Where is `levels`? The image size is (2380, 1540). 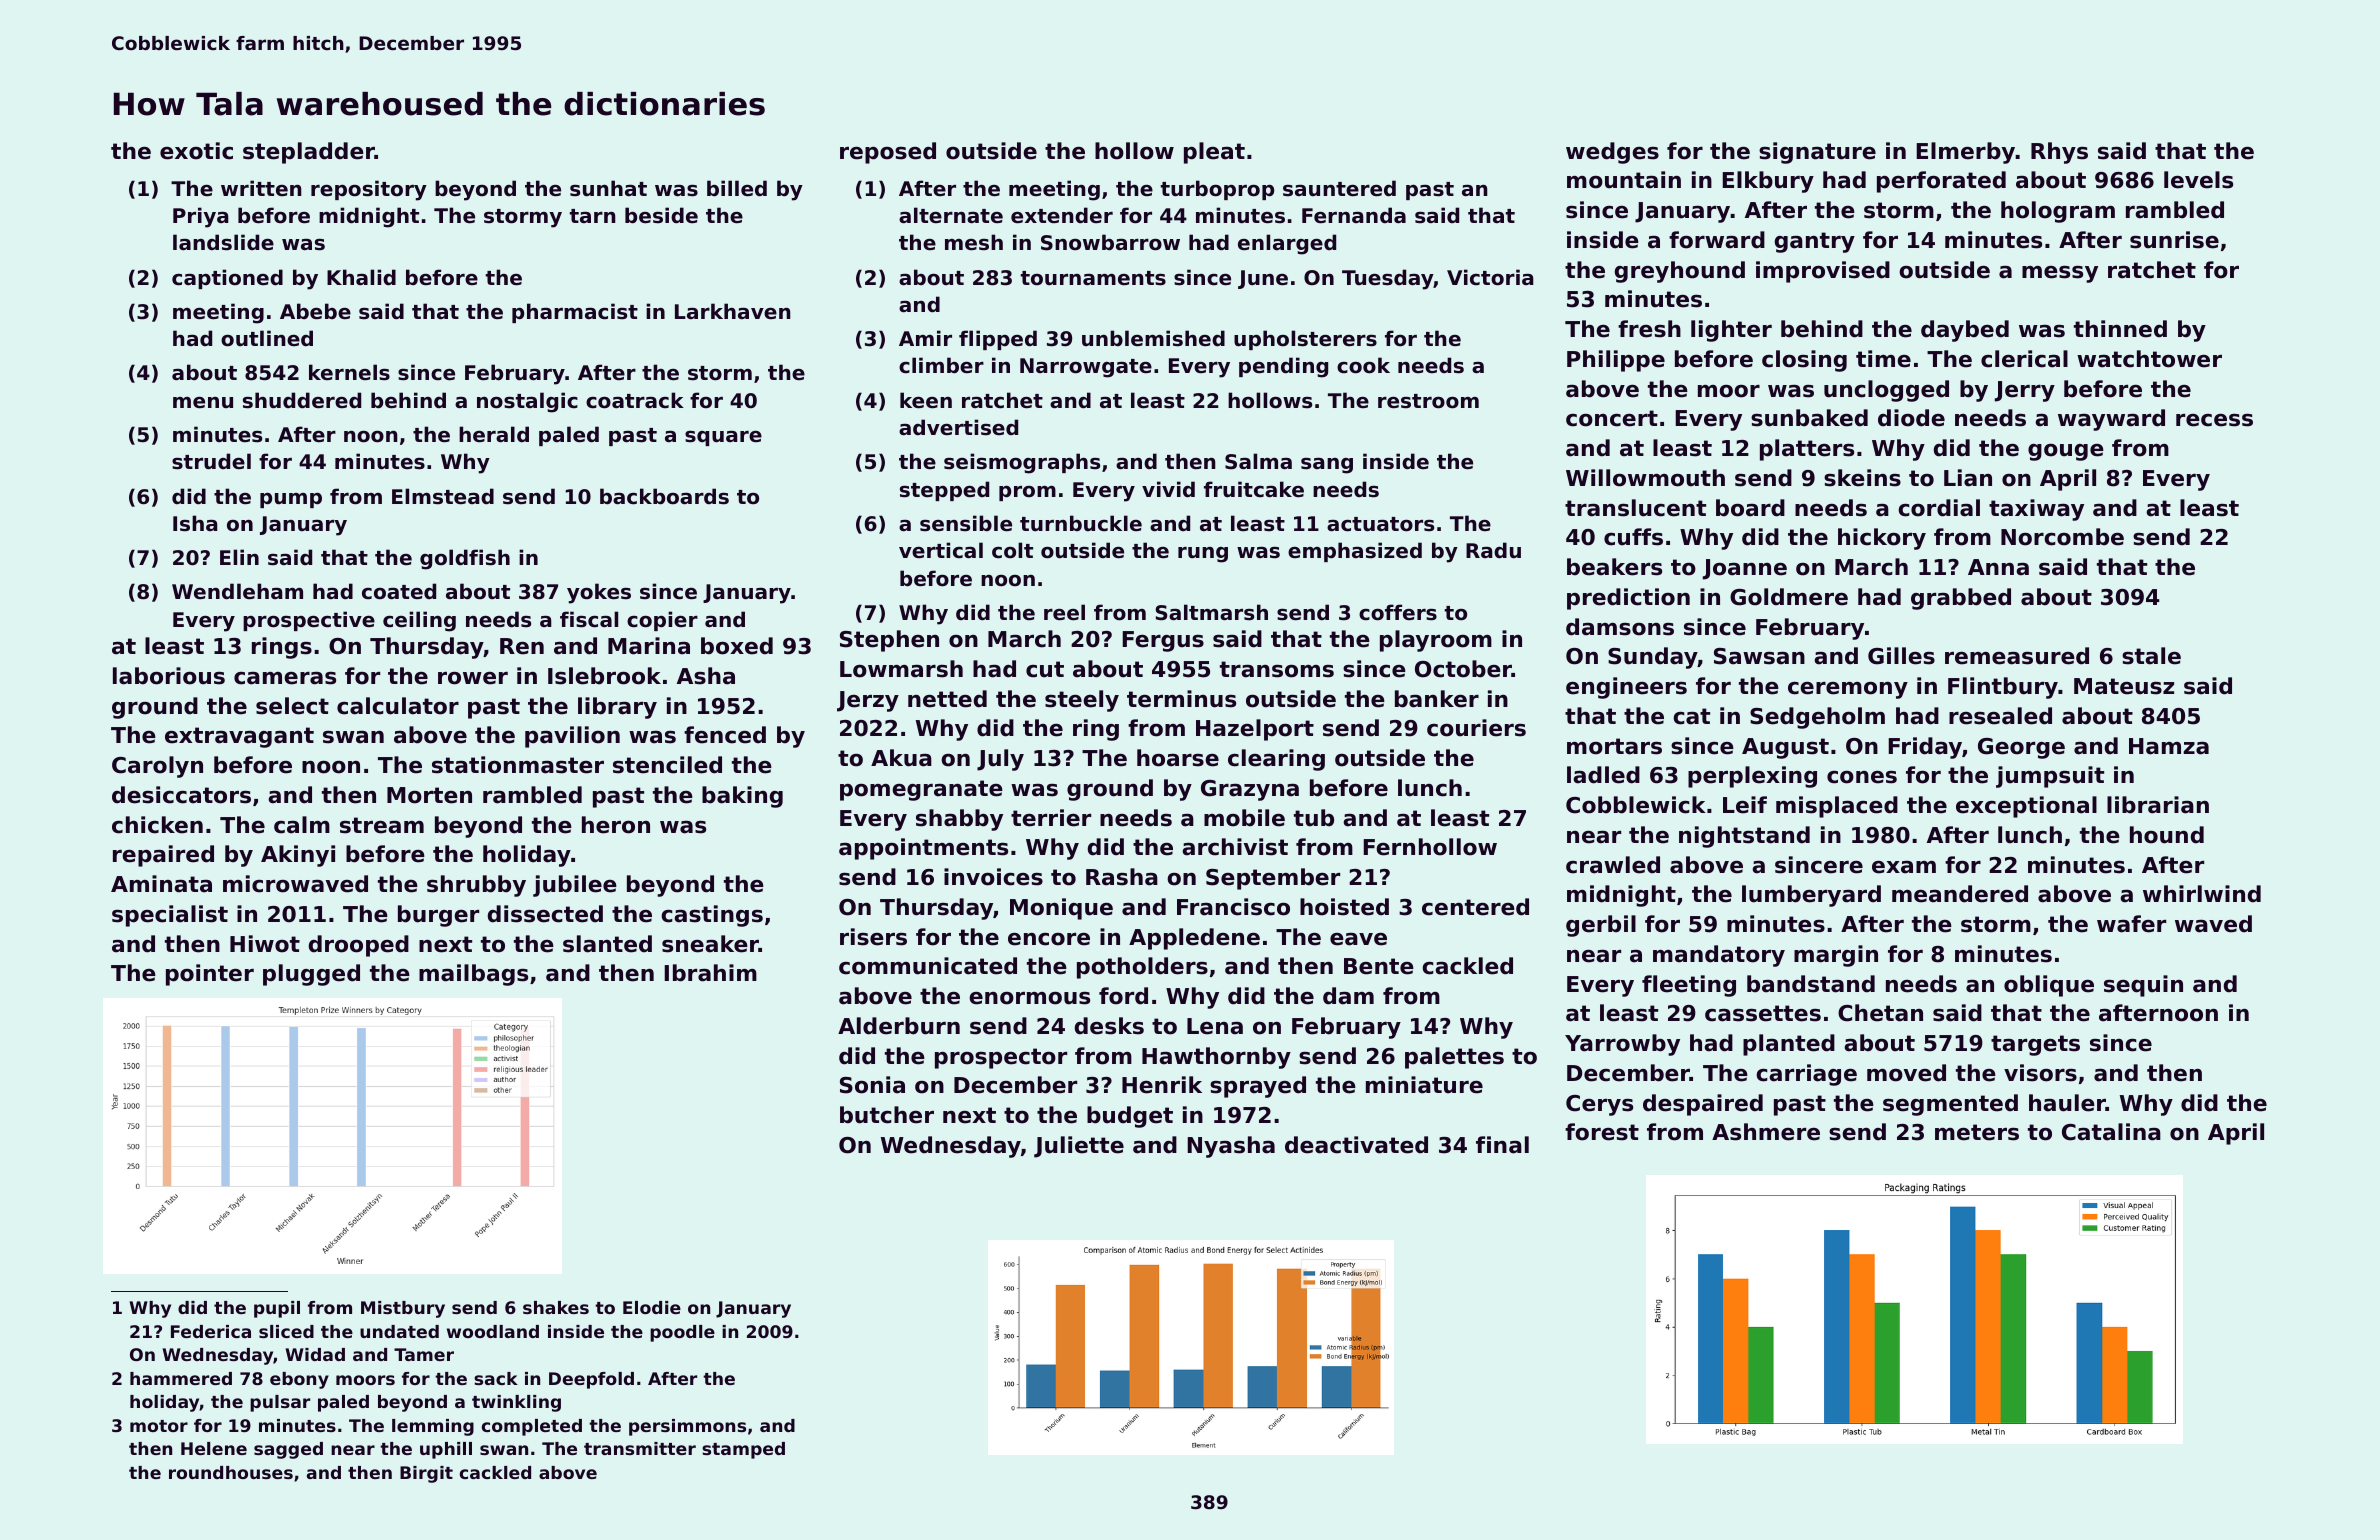 levels is located at coordinates (2198, 180).
